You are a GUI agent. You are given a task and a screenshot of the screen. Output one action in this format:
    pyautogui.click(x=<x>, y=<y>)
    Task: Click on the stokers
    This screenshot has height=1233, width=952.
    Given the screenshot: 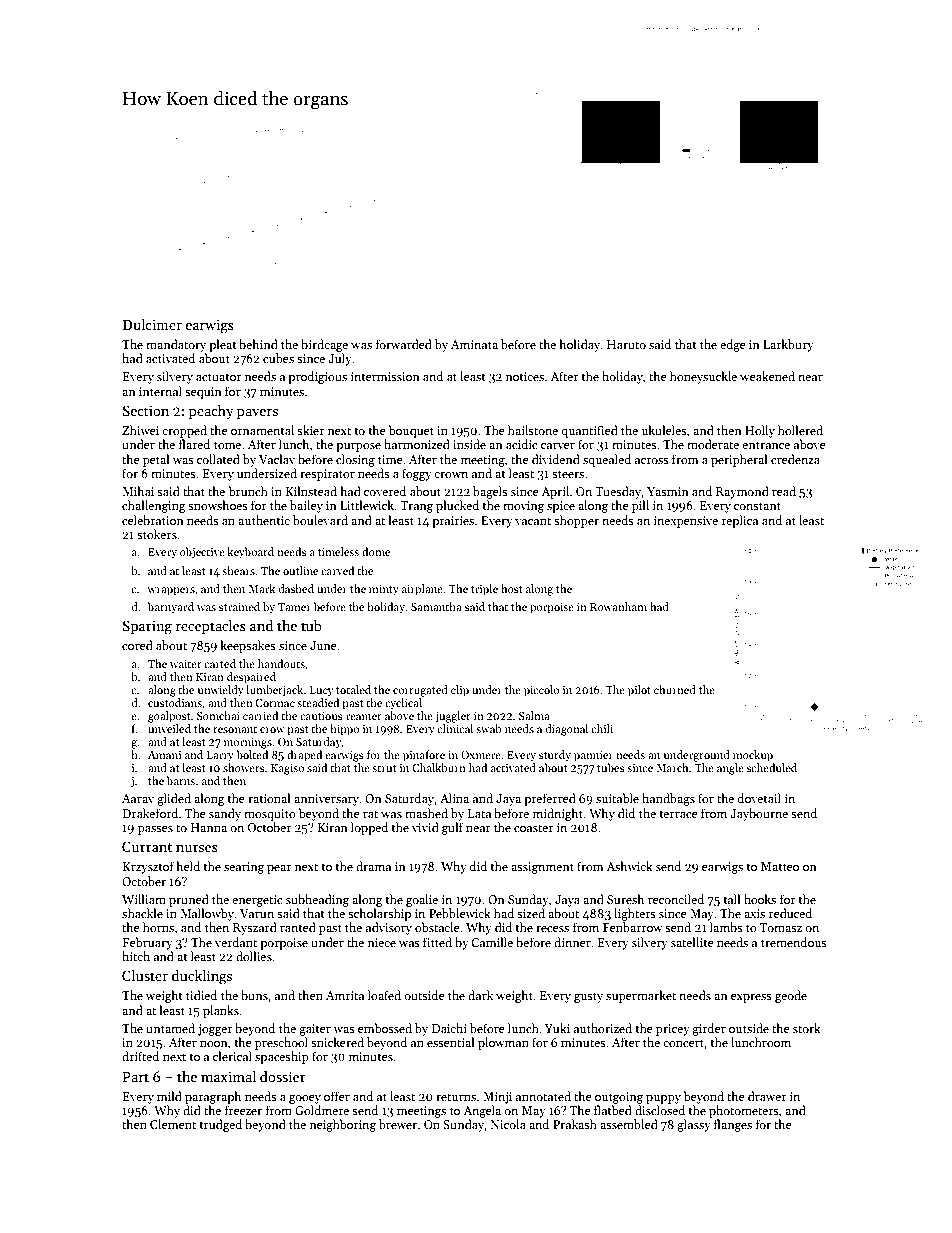 What is the action you would take?
    pyautogui.click(x=157, y=534)
